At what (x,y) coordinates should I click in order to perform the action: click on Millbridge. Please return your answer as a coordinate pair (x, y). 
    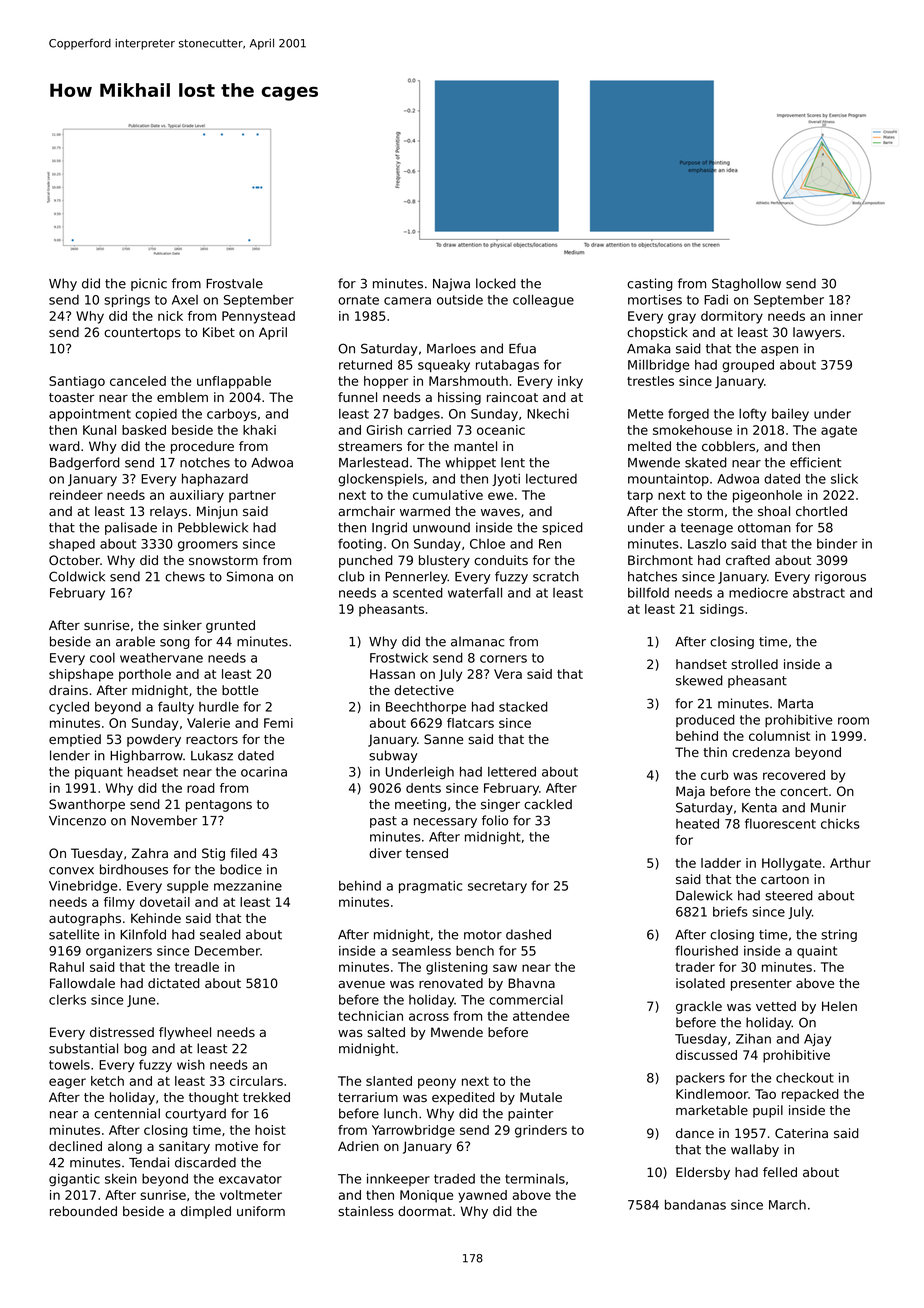
    Looking at the image, I should click on (658, 366).
